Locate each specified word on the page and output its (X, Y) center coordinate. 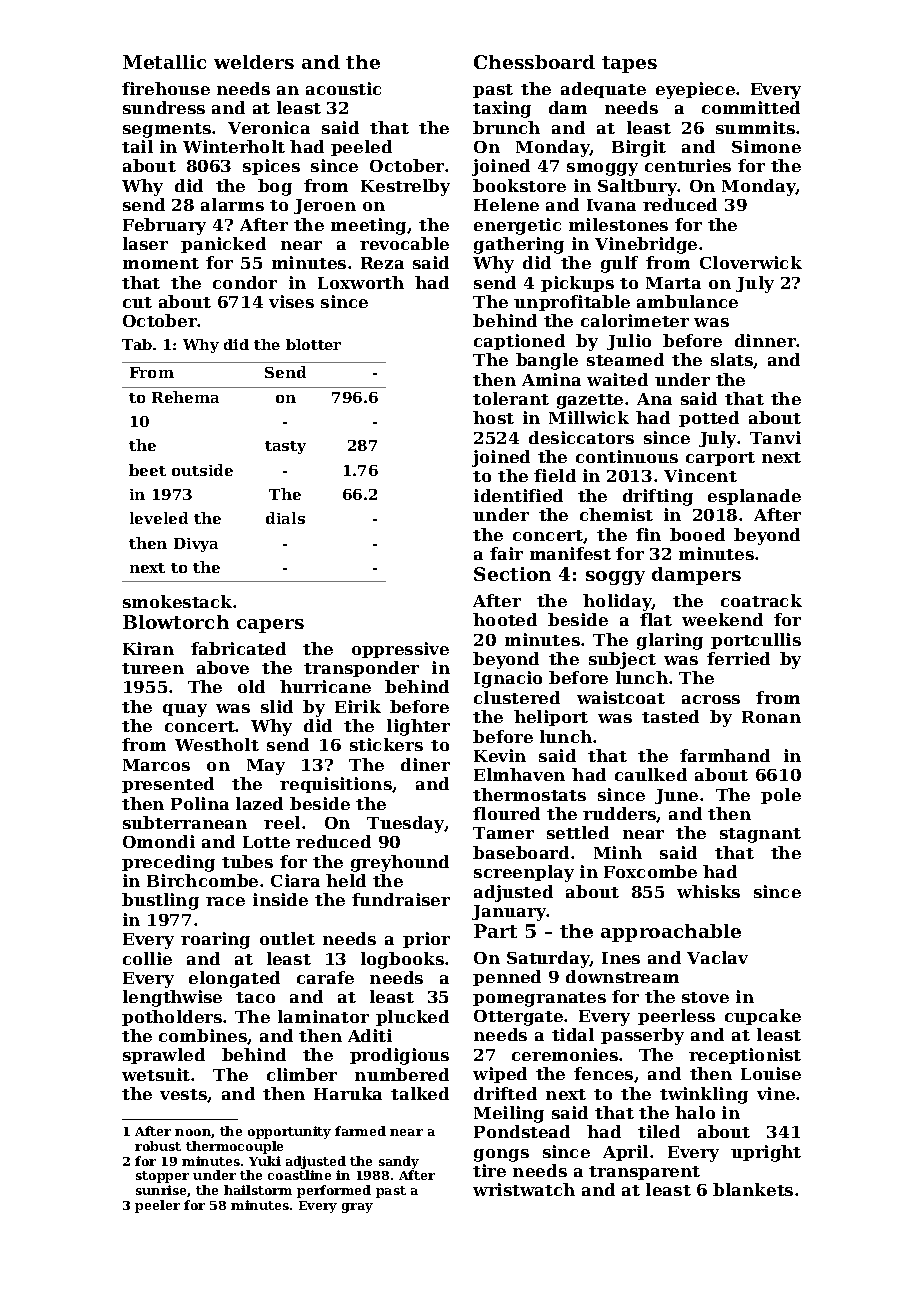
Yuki (265, 1161)
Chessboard (534, 62)
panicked (223, 245)
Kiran (148, 648)
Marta (673, 283)
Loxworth (361, 282)
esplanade (754, 497)
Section (512, 574)
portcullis (756, 641)
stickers (386, 744)
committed (751, 107)
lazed (259, 803)
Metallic (164, 62)
